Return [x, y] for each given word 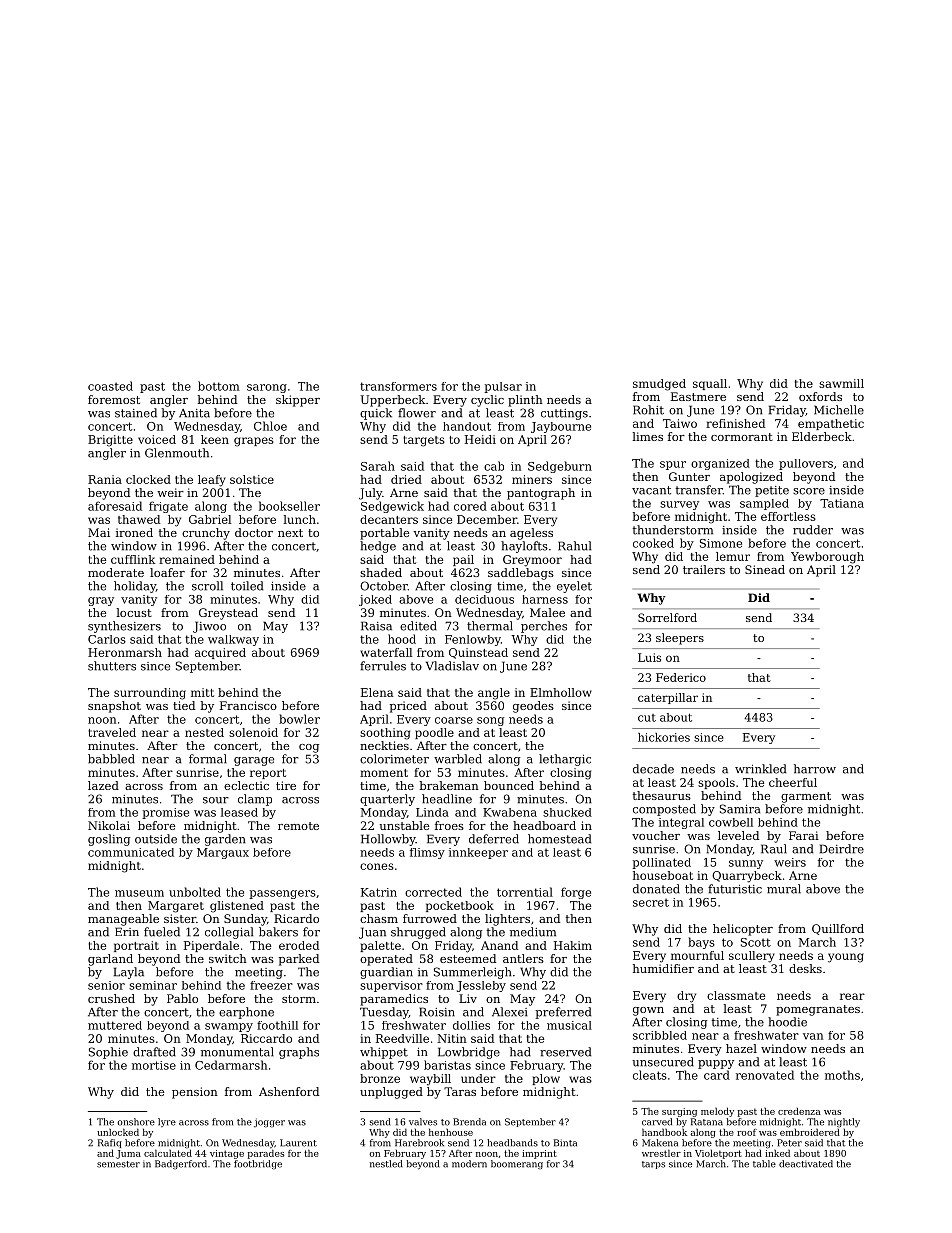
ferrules [383, 666]
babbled [111, 759]
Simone [721, 543]
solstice [252, 479]
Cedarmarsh [231, 1065]
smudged [659, 385]
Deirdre [842, 849]
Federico [681, 677]
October [384, 586]
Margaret [176, 907]
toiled [247, 586]
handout [467, 426]
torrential [525, 892]
